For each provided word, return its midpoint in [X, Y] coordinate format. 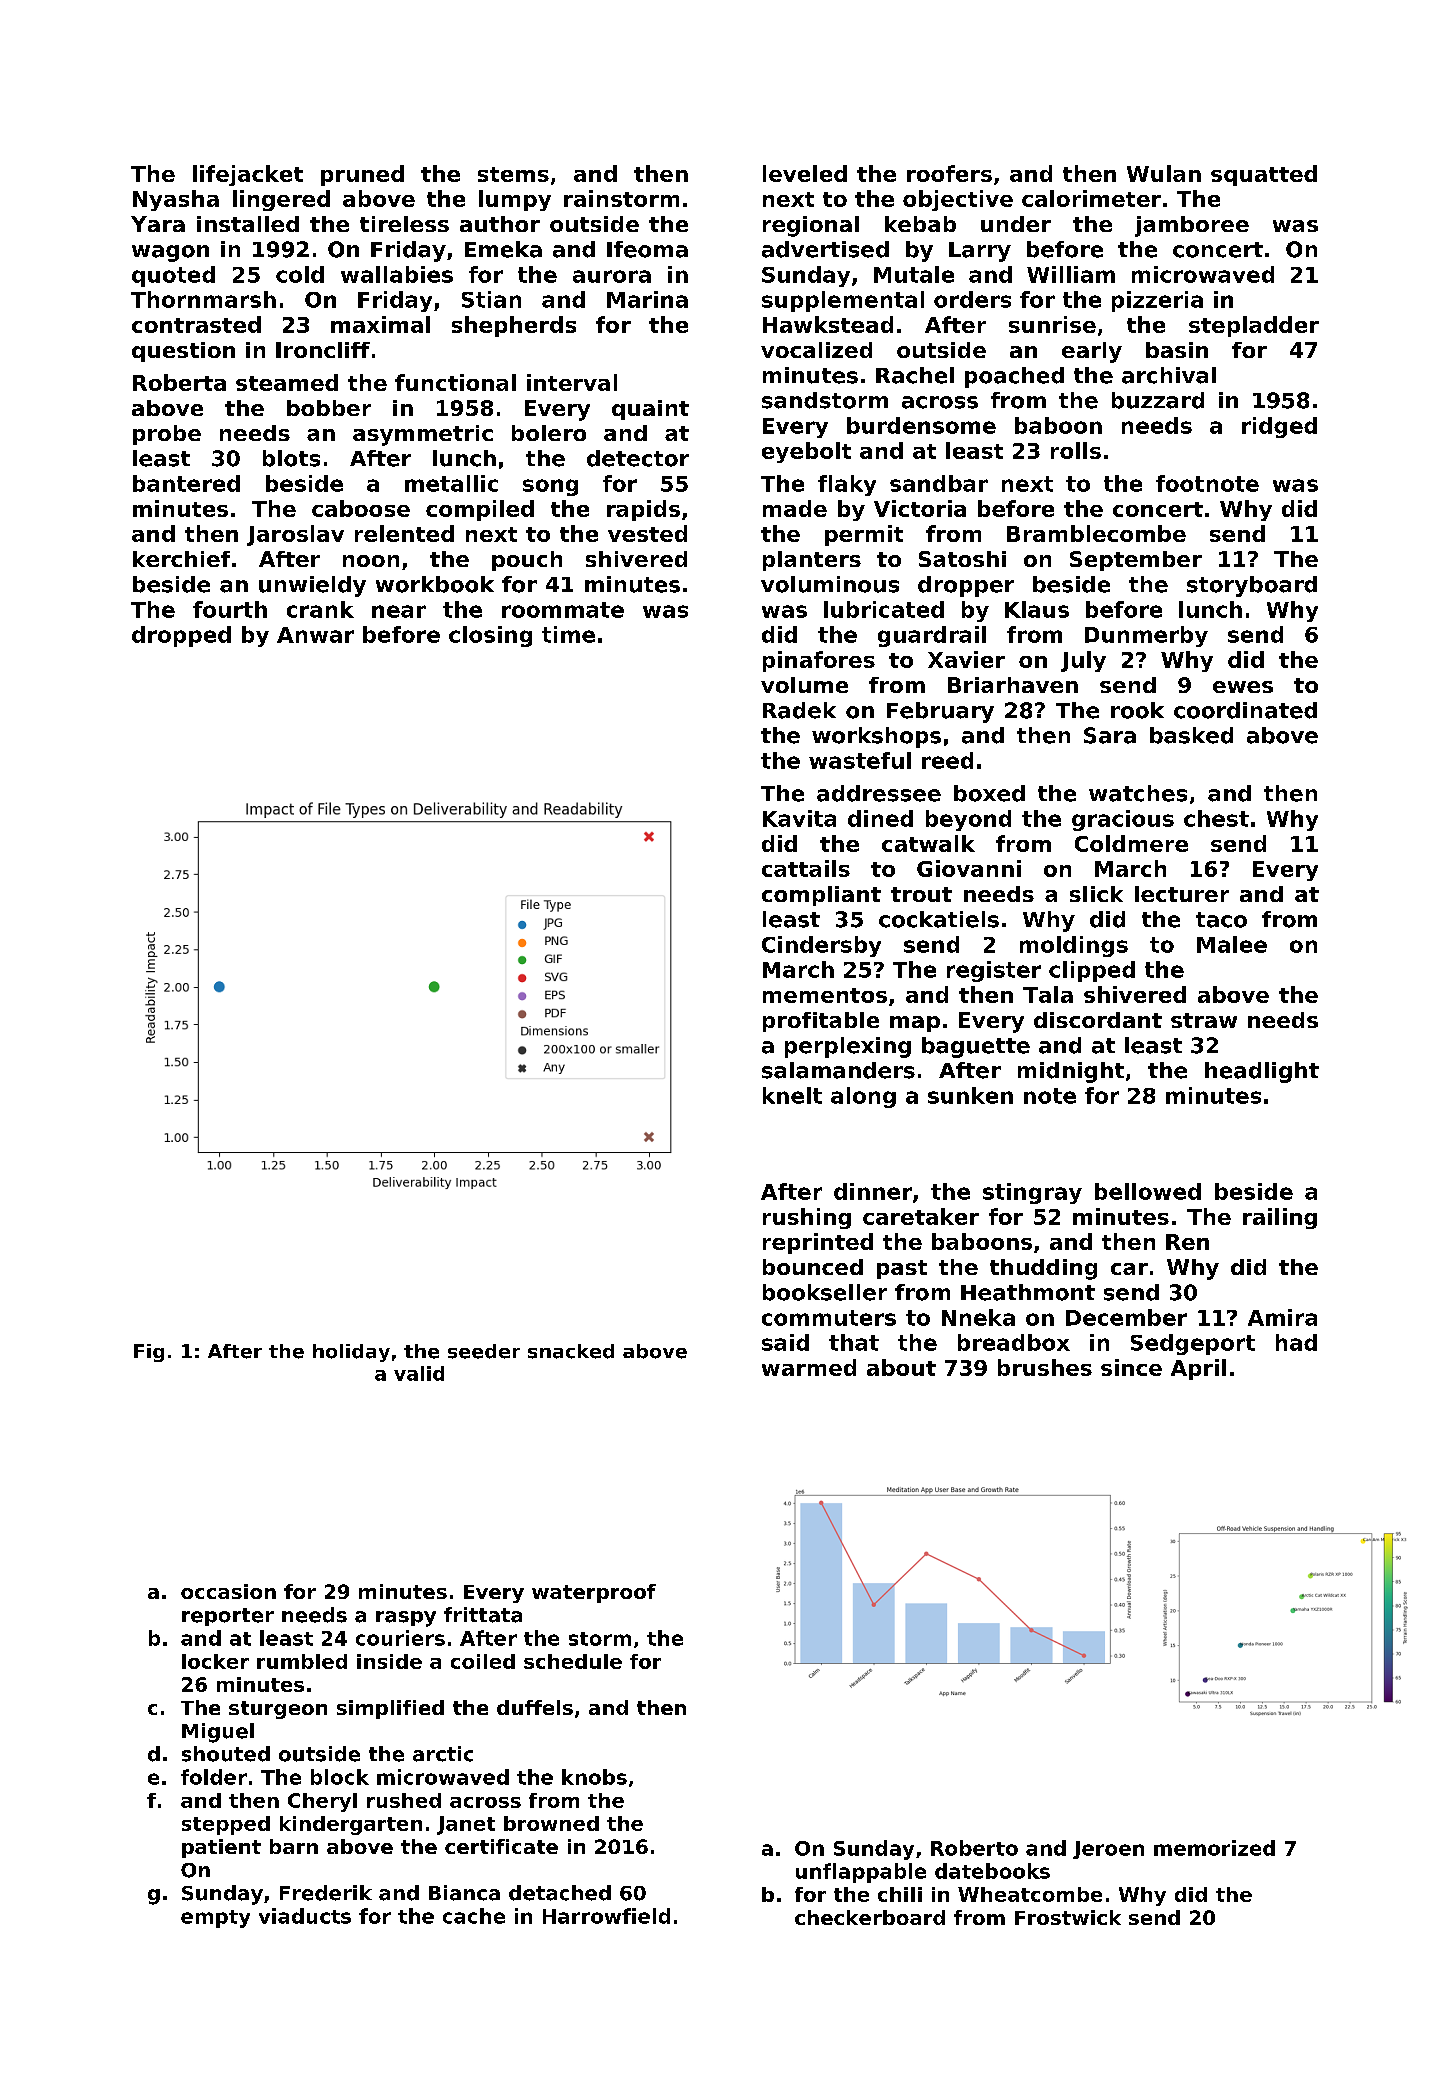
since [1131, 1367]
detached [560, 1893]
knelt [792, 1095]
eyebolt [806, 452]
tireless [404, 224]
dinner [873, 1191]
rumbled [302, 1661]
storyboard [1252, 586]
